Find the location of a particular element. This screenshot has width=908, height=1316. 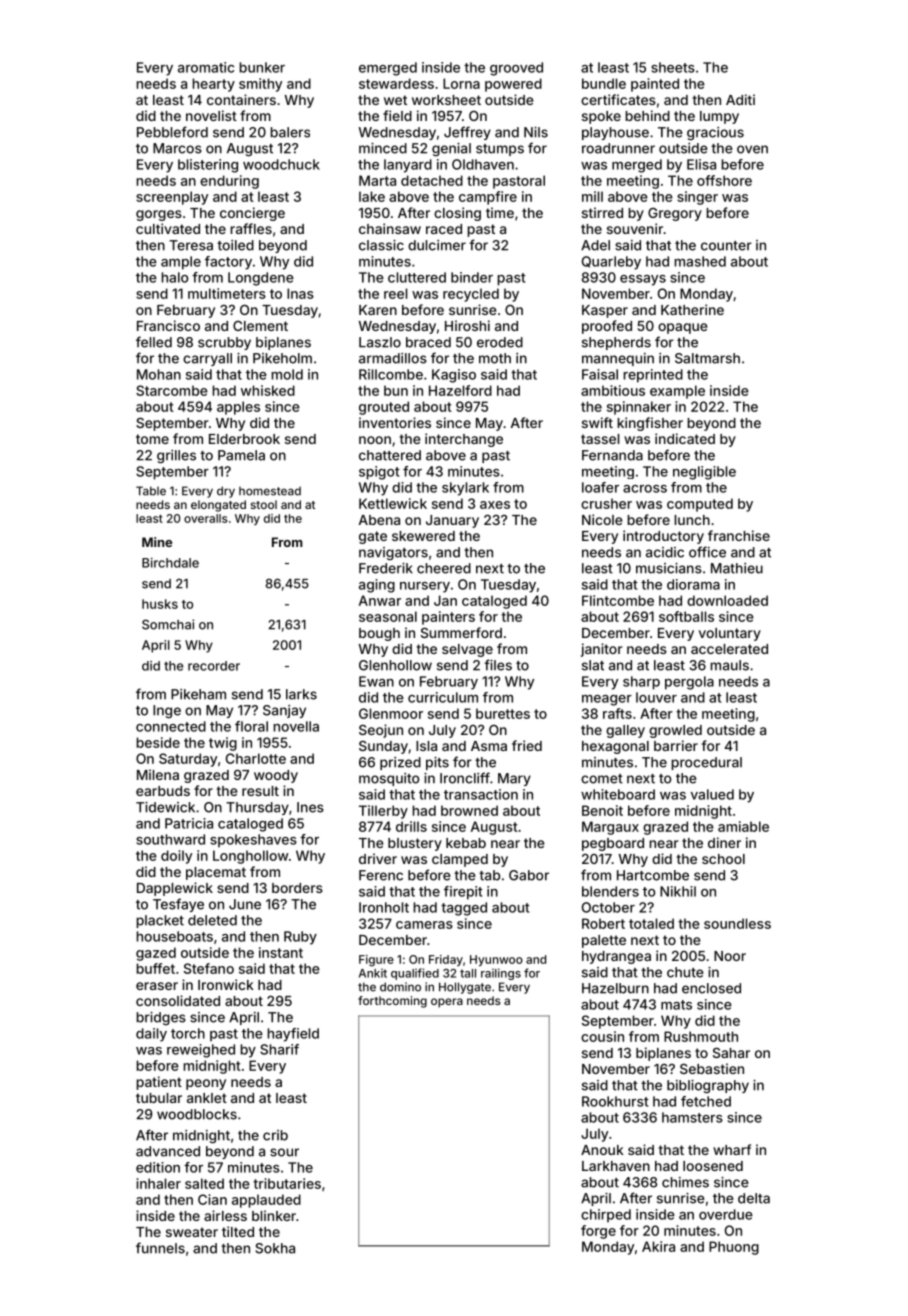

Faisal is located at coordinates (600, 374).
